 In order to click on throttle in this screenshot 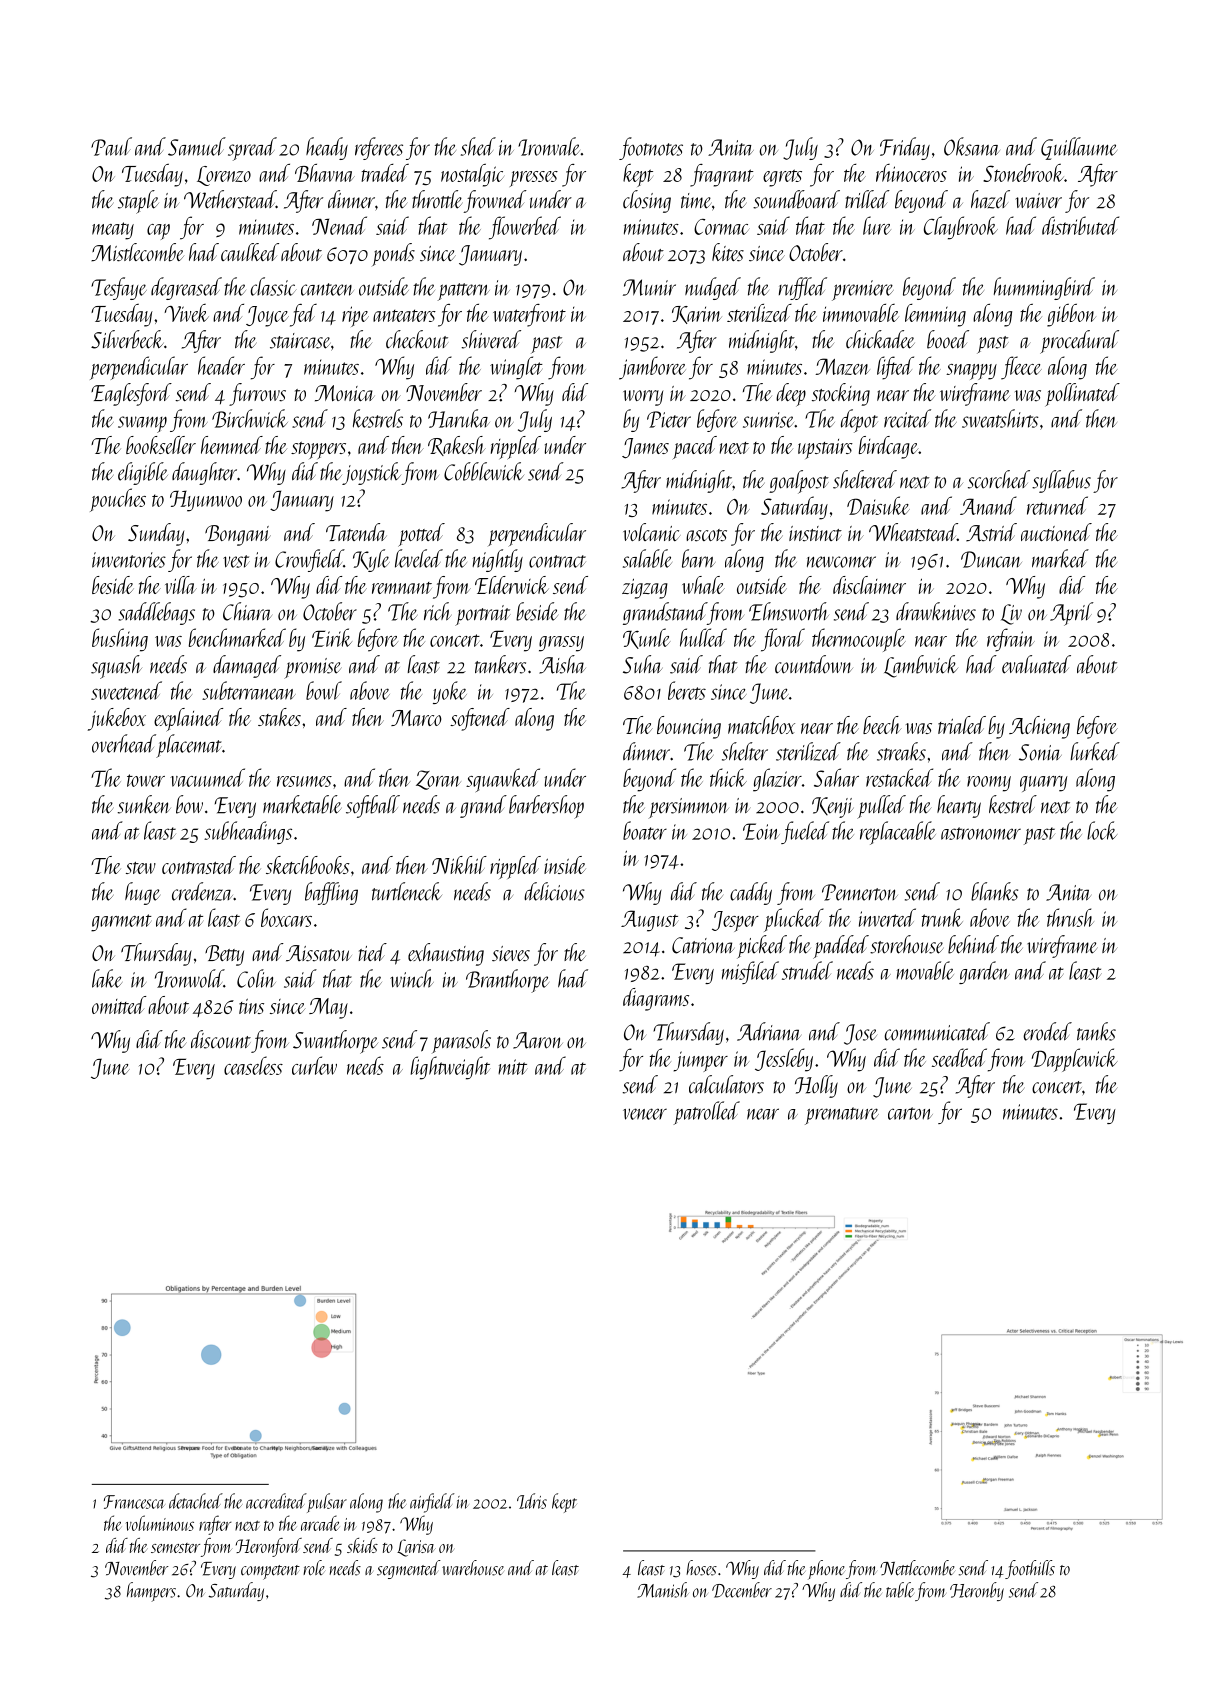, I will do `click(437, 199)`.
